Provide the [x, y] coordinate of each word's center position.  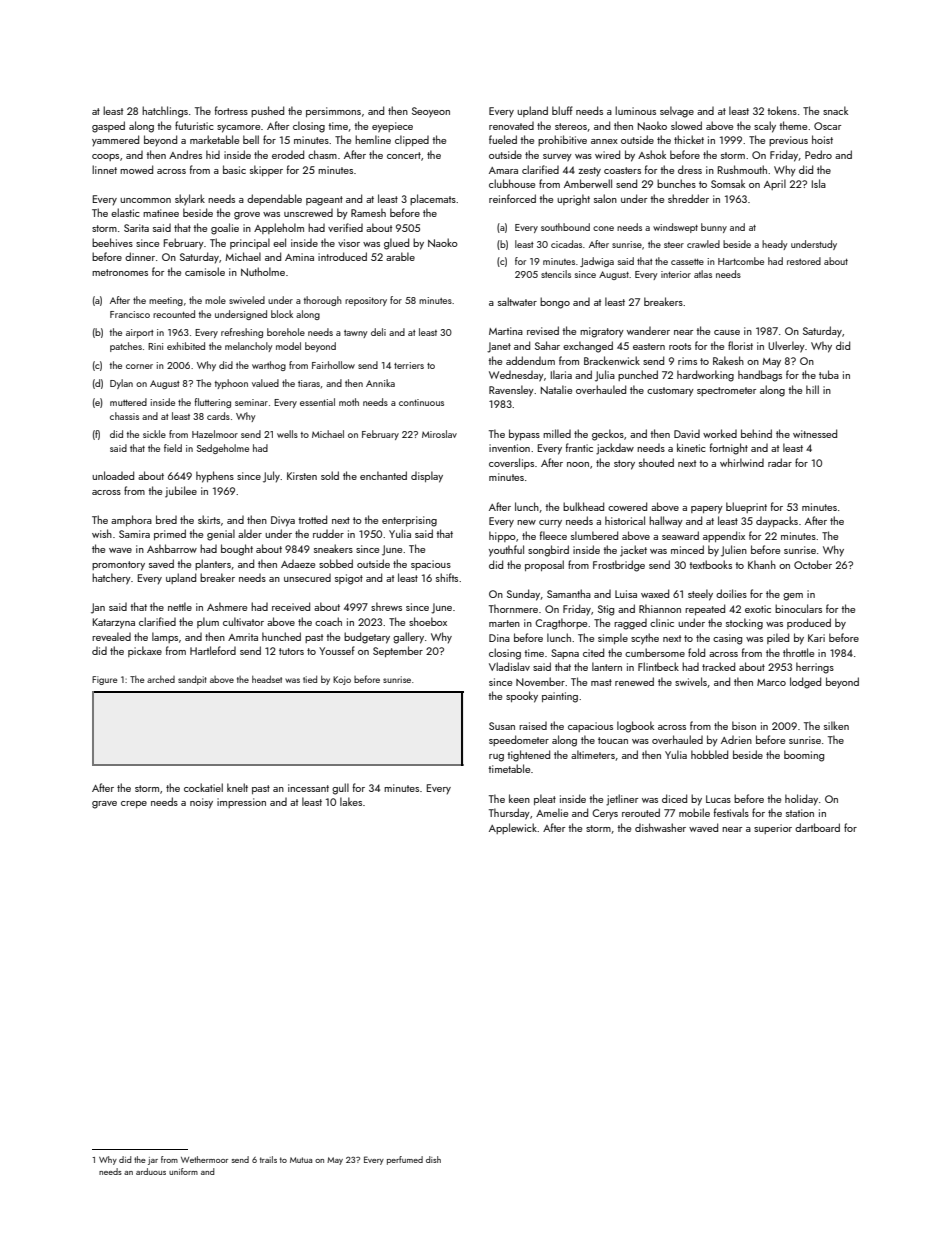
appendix [724, 536]
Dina [499, 638]
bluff [562, 110]
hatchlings [165, 112]
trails [268, 1159]
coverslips [511, 463]
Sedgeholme [223, 449]
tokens [782, 110]
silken [836, 725]
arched [161, 679]
